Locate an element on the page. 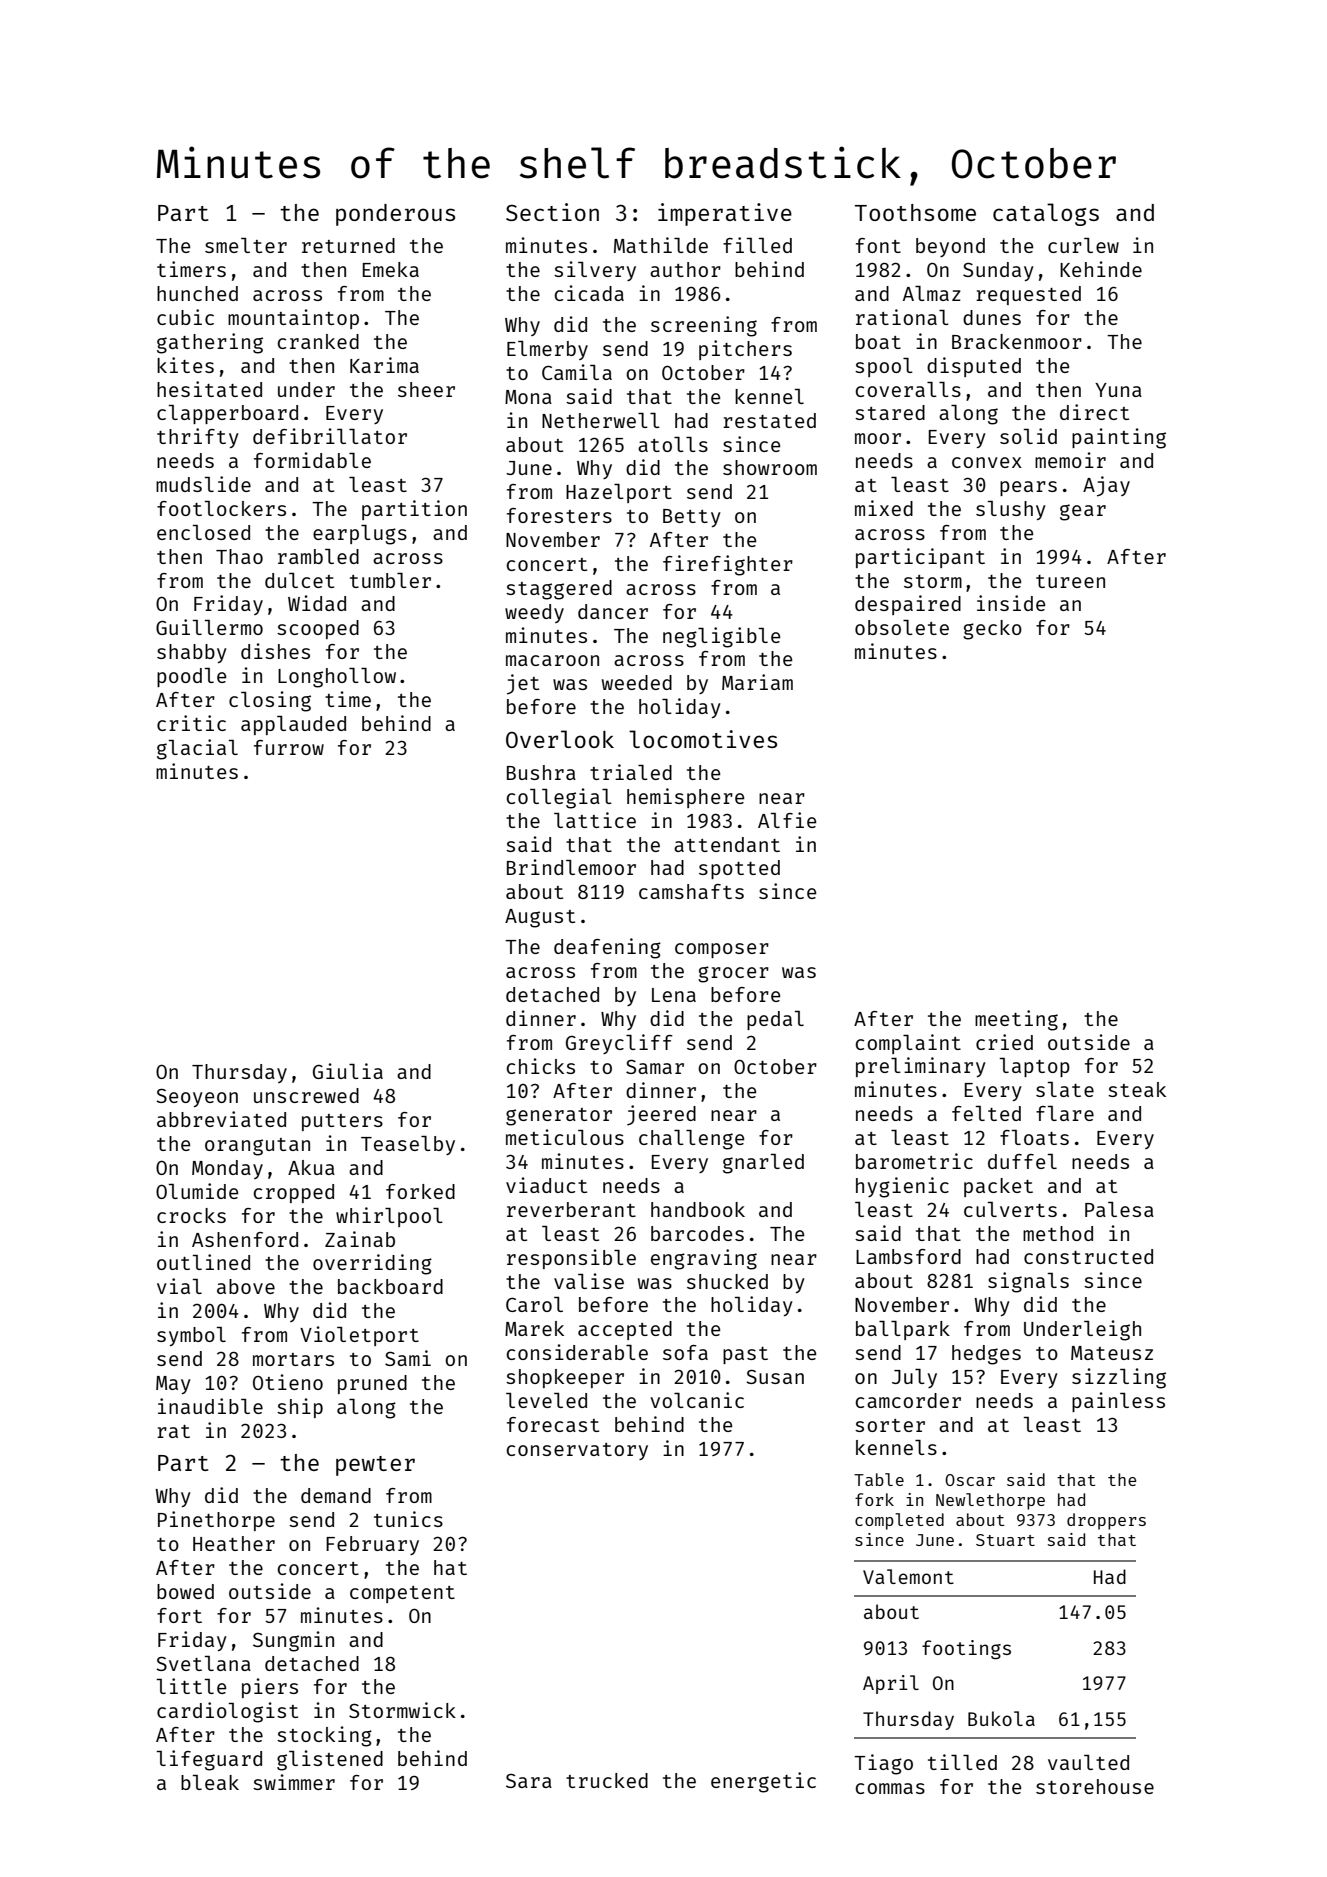  showroom is located at coordinates (770, 467).
